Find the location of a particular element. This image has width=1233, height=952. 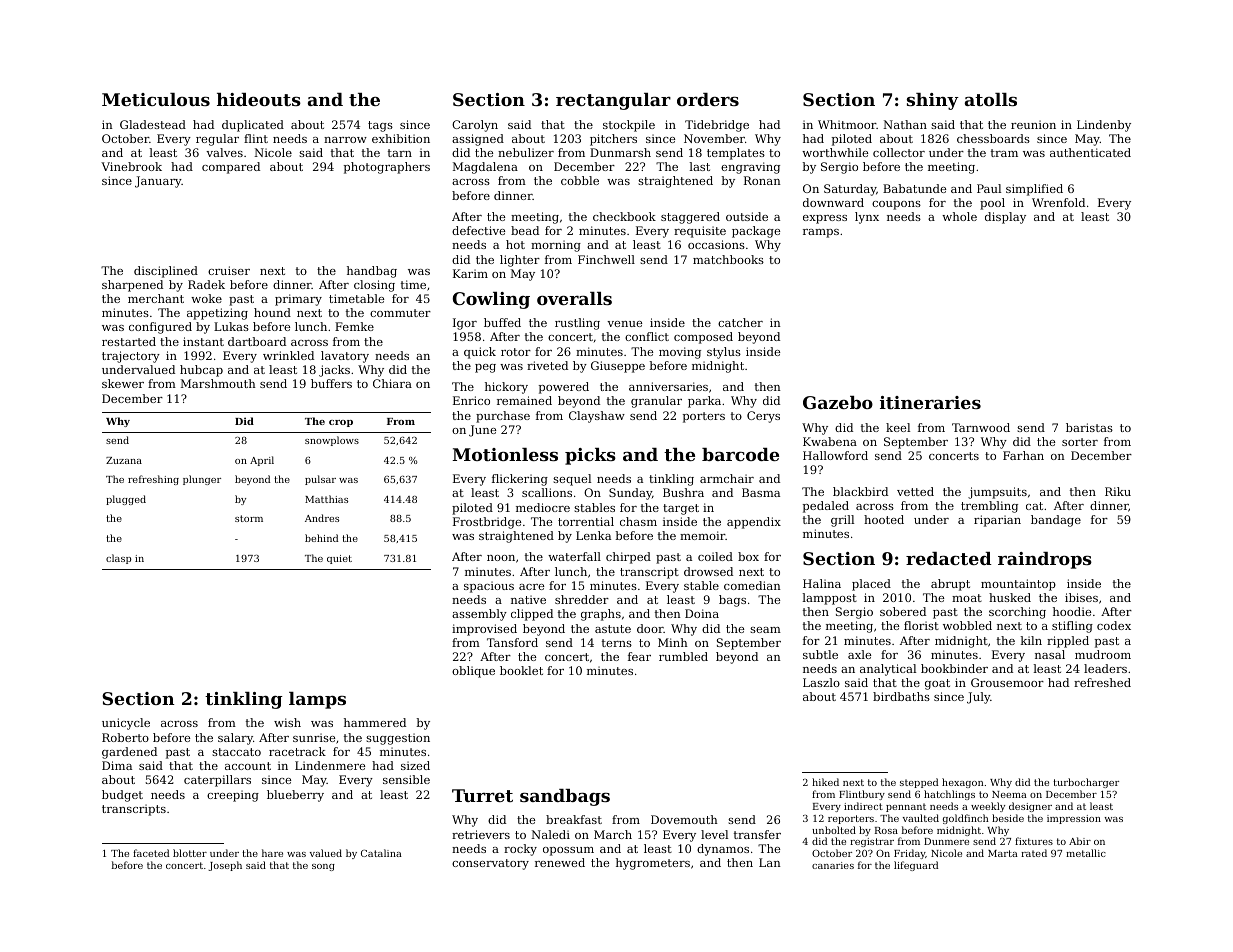

baristas is located at coordinates (1089, 427).
